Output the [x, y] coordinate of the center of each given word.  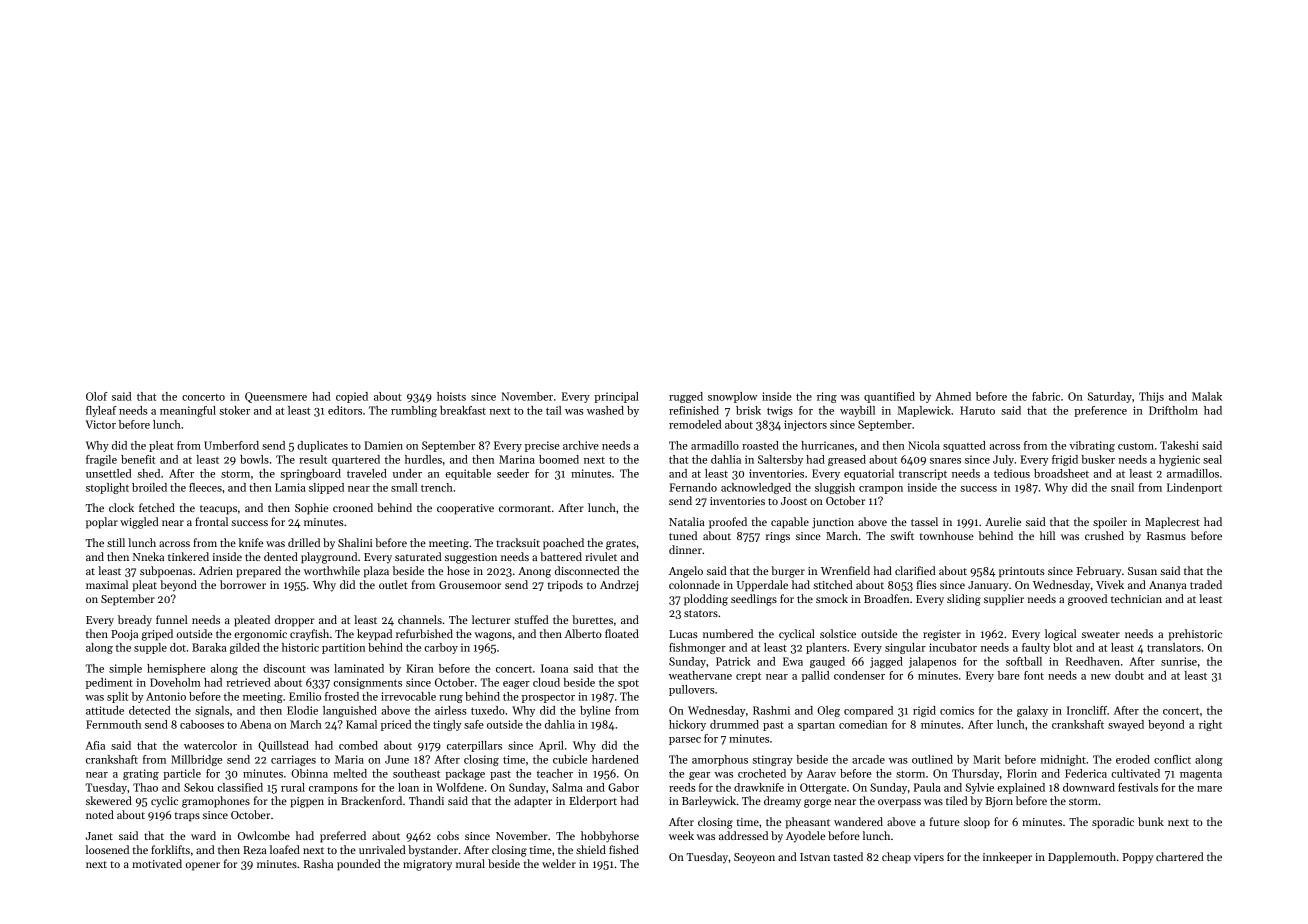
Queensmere [276, 397]
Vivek [1110, 584]
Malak [1207, 396]
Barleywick [709, 801]
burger [788, 572]
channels [420, 619]
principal [616, 397]
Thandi [426, 800]
